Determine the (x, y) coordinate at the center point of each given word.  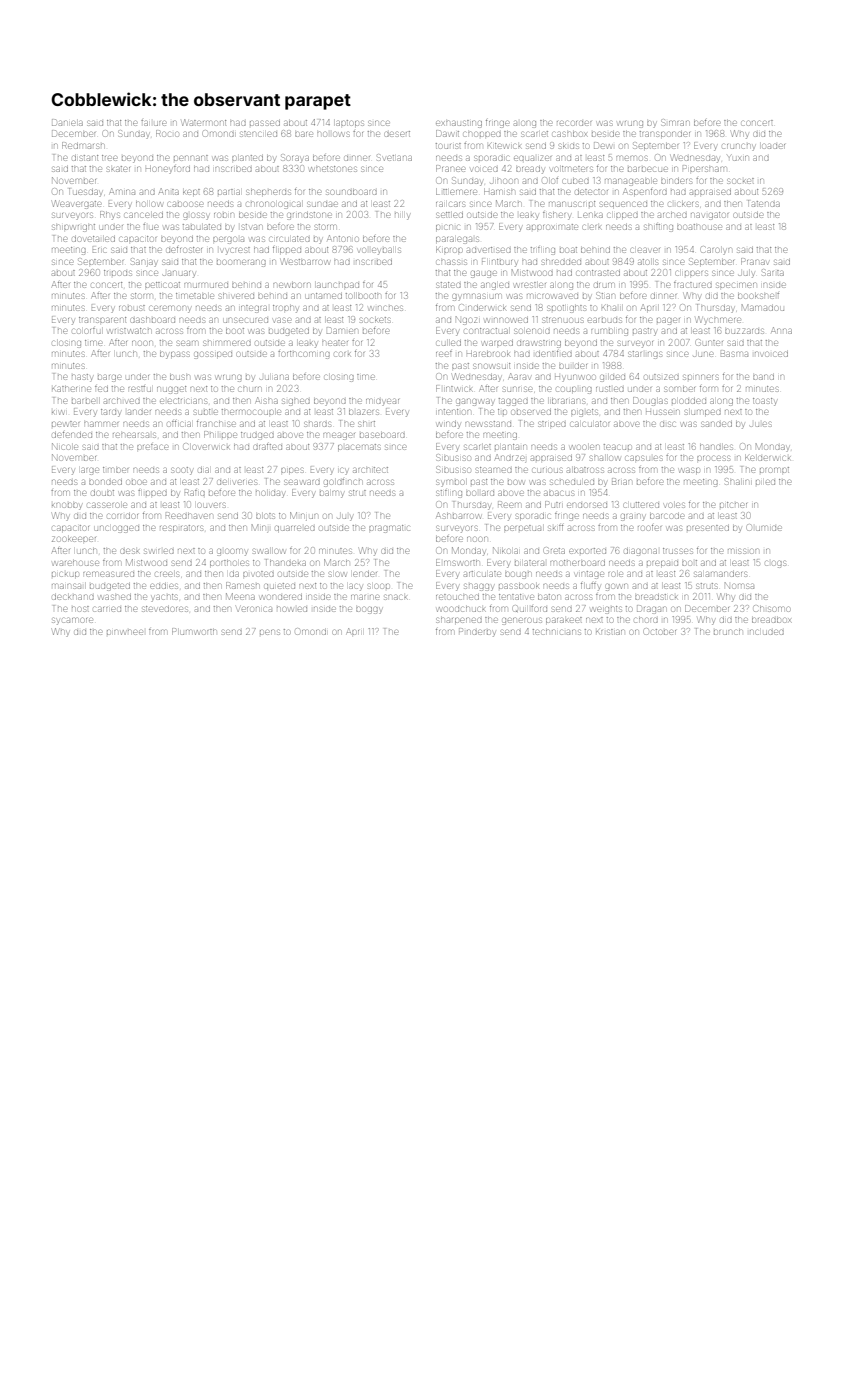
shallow (605, 458)
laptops (350, 123)
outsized (661, 377)
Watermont (204, 122)
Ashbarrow (458, 515)
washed (115, 597)
